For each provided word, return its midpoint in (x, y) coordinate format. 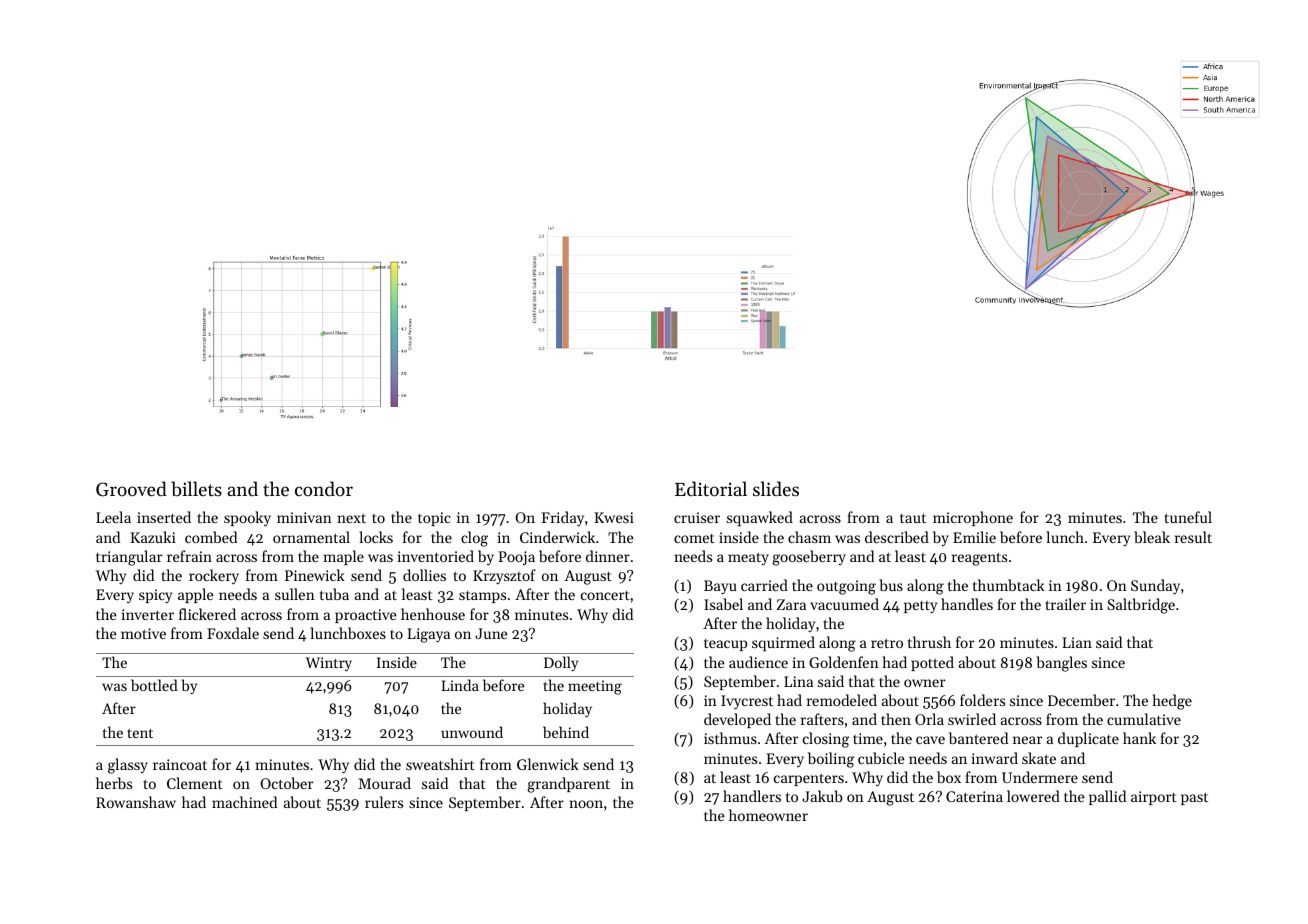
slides (776, 488)
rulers (384, 802)
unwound (472, 732)
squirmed (783, 644)
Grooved (131, 489)
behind (566, 732)
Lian (1077, 642)
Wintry (329, 664)
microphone (973, 518)
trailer (1066, 604)
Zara (791, 604)
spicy (155, 596)
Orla (929, 719)
